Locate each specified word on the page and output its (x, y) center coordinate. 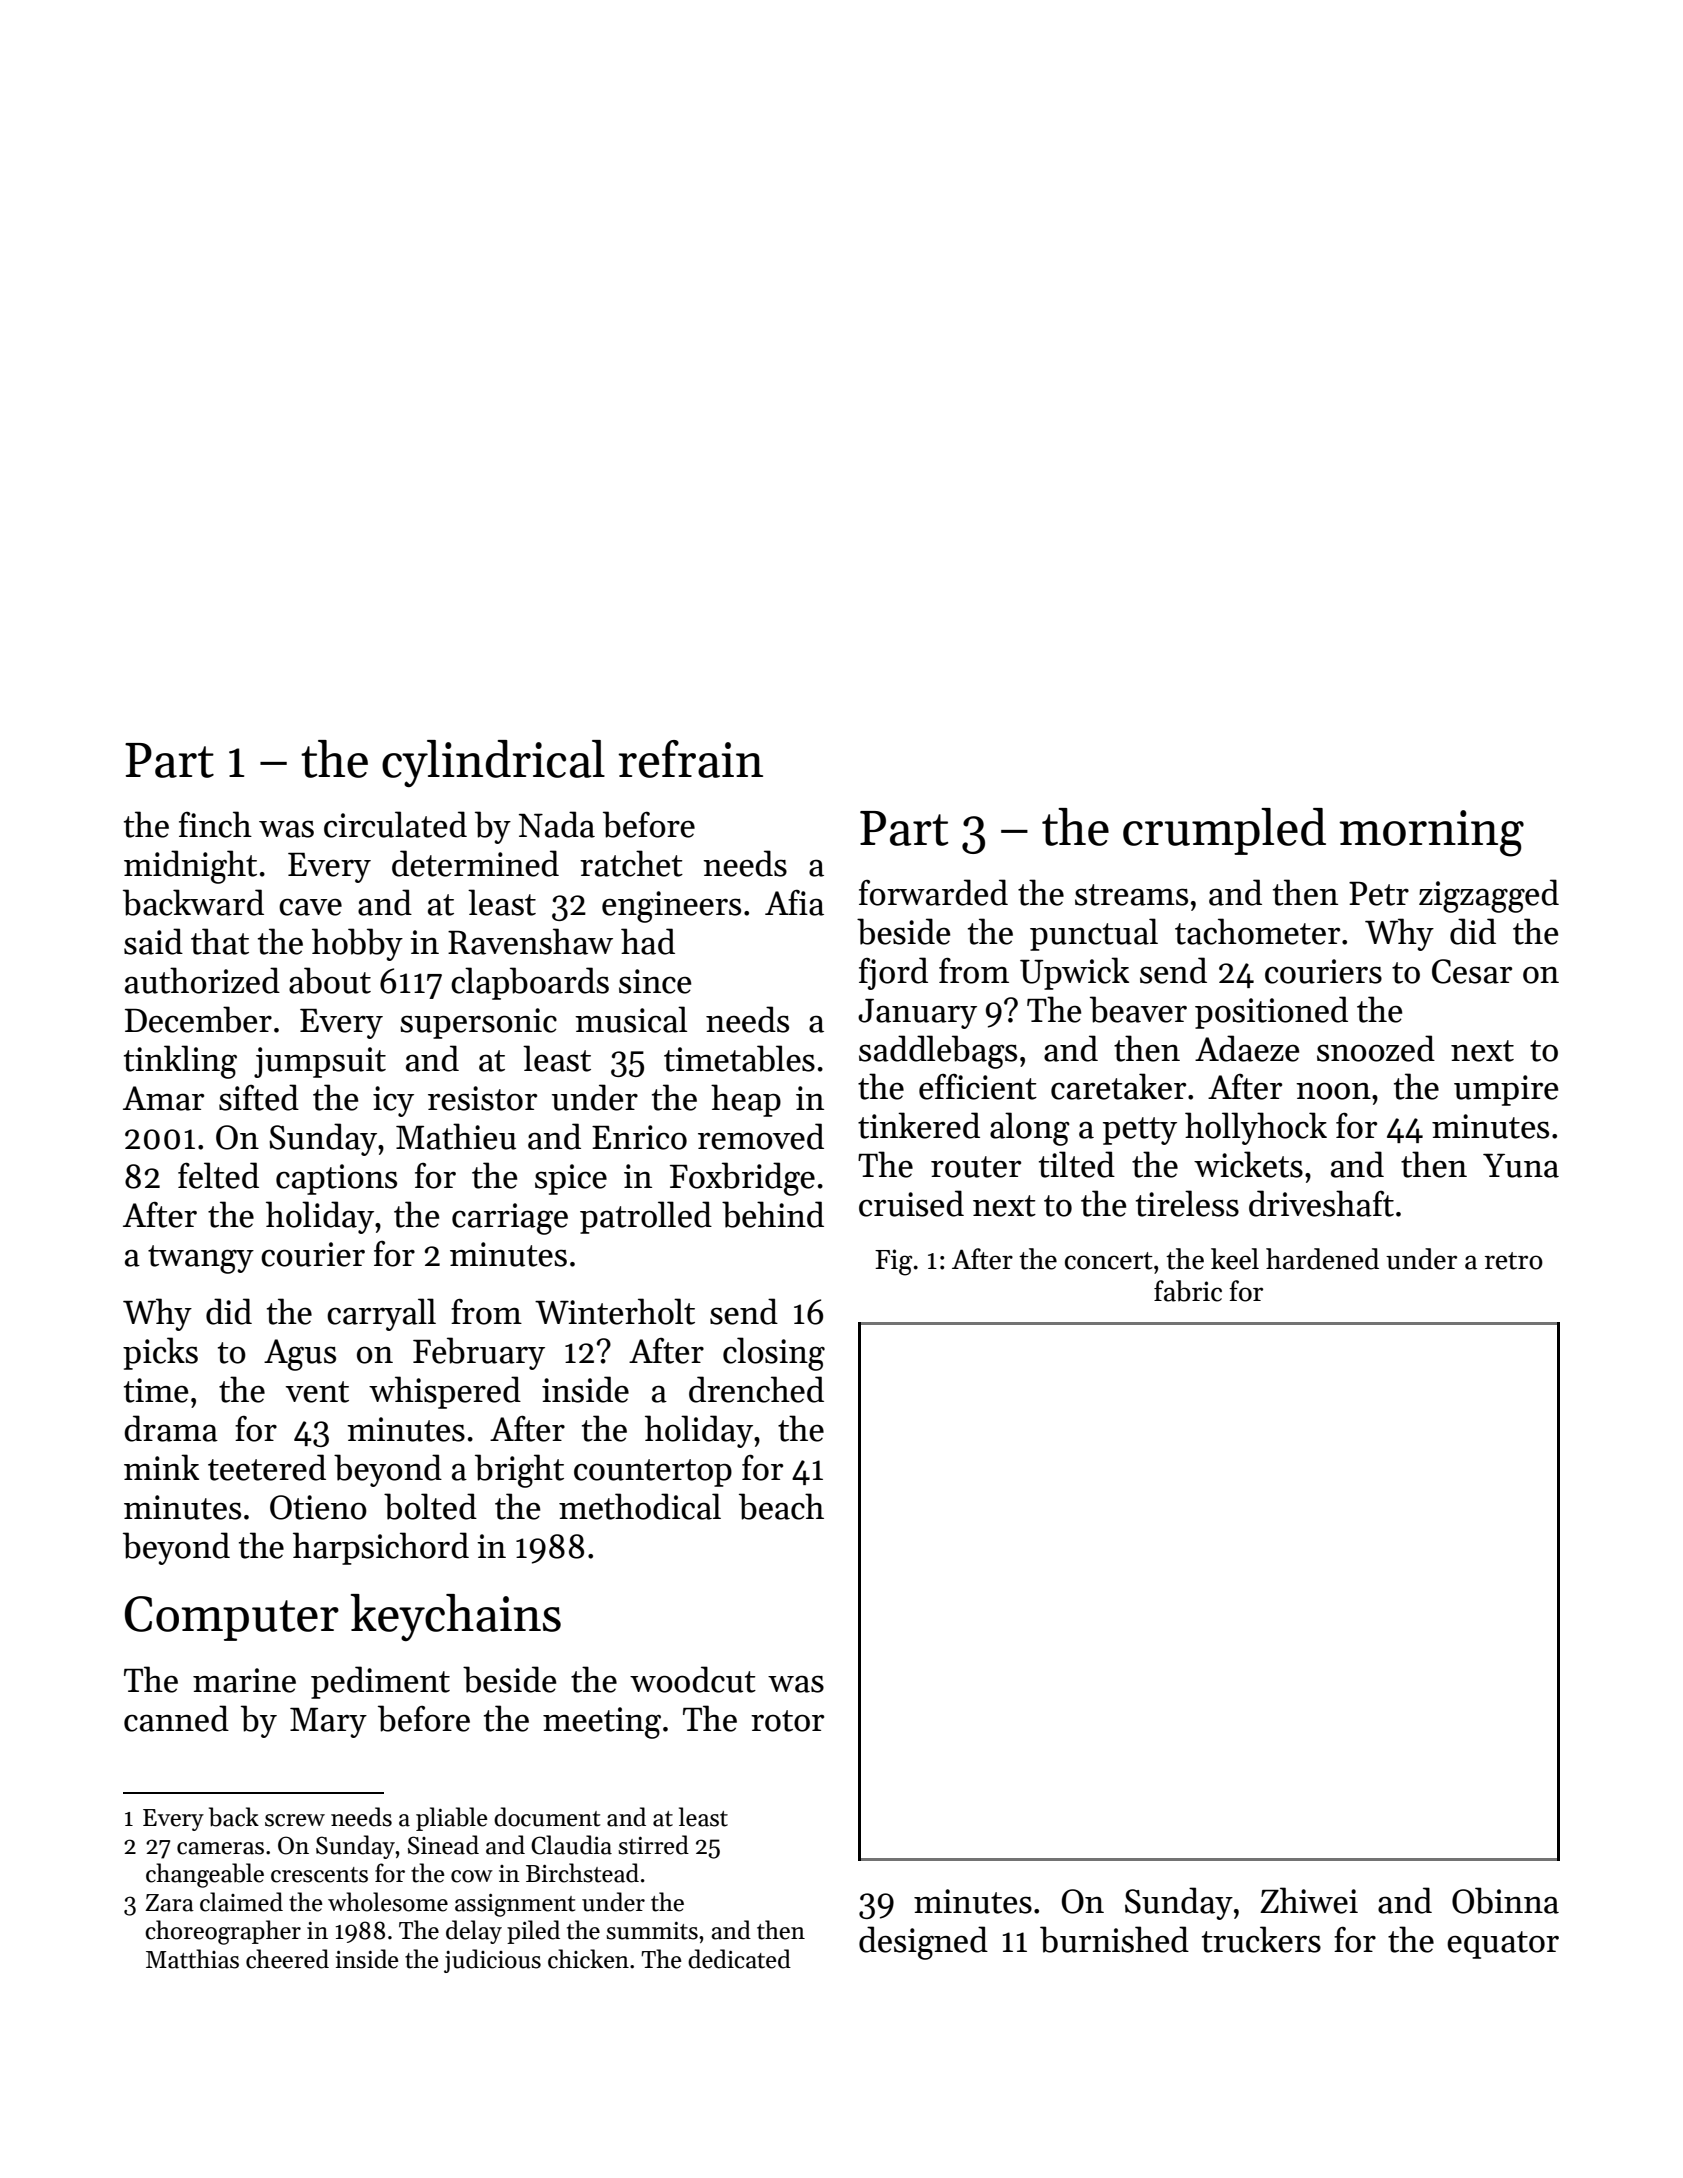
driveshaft (1321, 1203)
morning (1431, 833)
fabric (1188, 1291)
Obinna (1505, 1900)
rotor (787, 1721)
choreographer (223, 1932)
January (917, 1014)
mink (161, 1467)
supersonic (478, 1023)
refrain (690, 759)
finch (215, 824)
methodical (640, 1506)
